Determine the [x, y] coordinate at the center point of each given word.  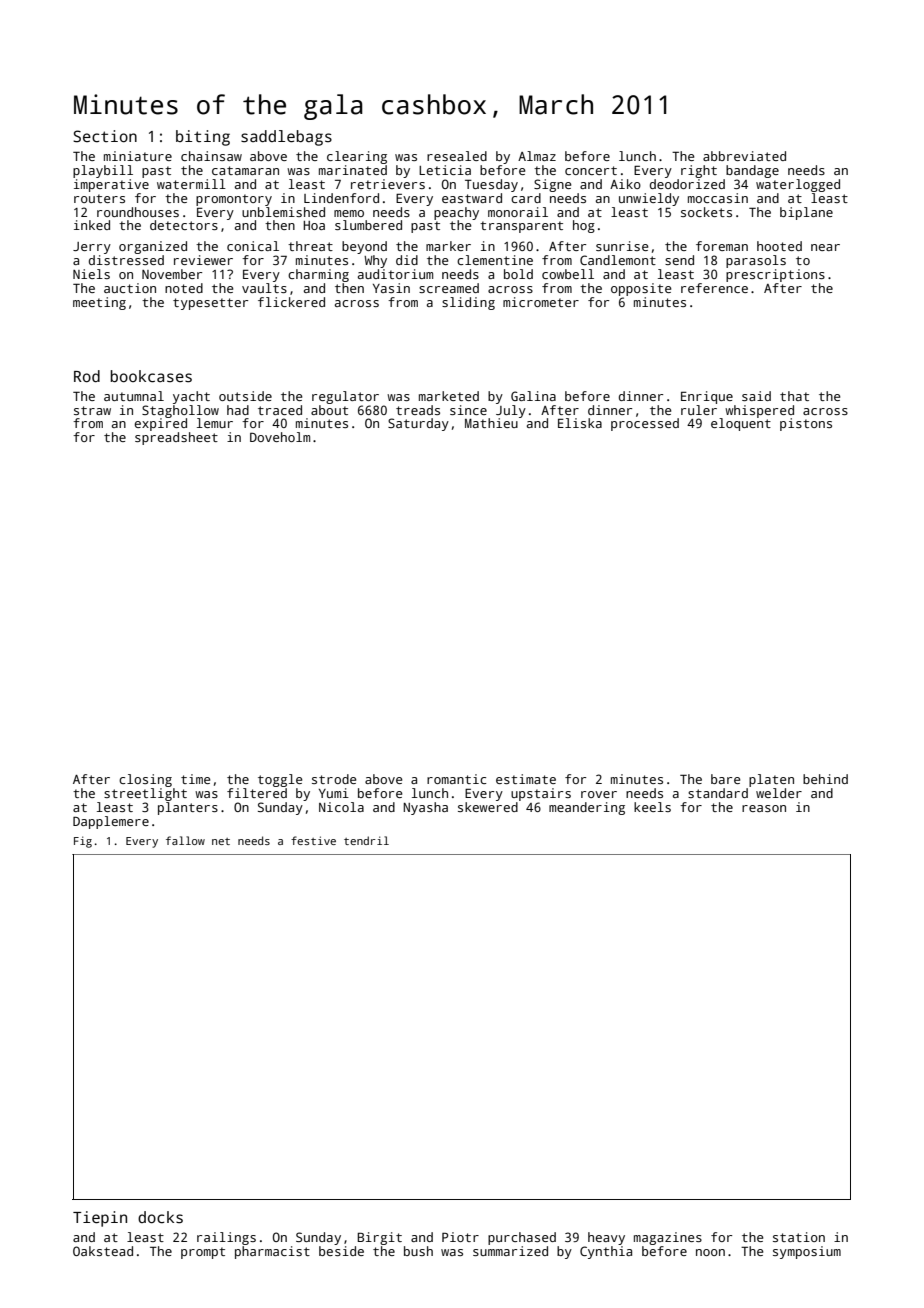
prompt [203, 1253]
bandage [752, 171]
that [794, 396]
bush [418, 1251]
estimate [526, 779]
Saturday [418, 424]
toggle [280, 780]
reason [764, 808]
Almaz [537, 156]
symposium [807, 1252]
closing [145, 780]
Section [105, 136]
